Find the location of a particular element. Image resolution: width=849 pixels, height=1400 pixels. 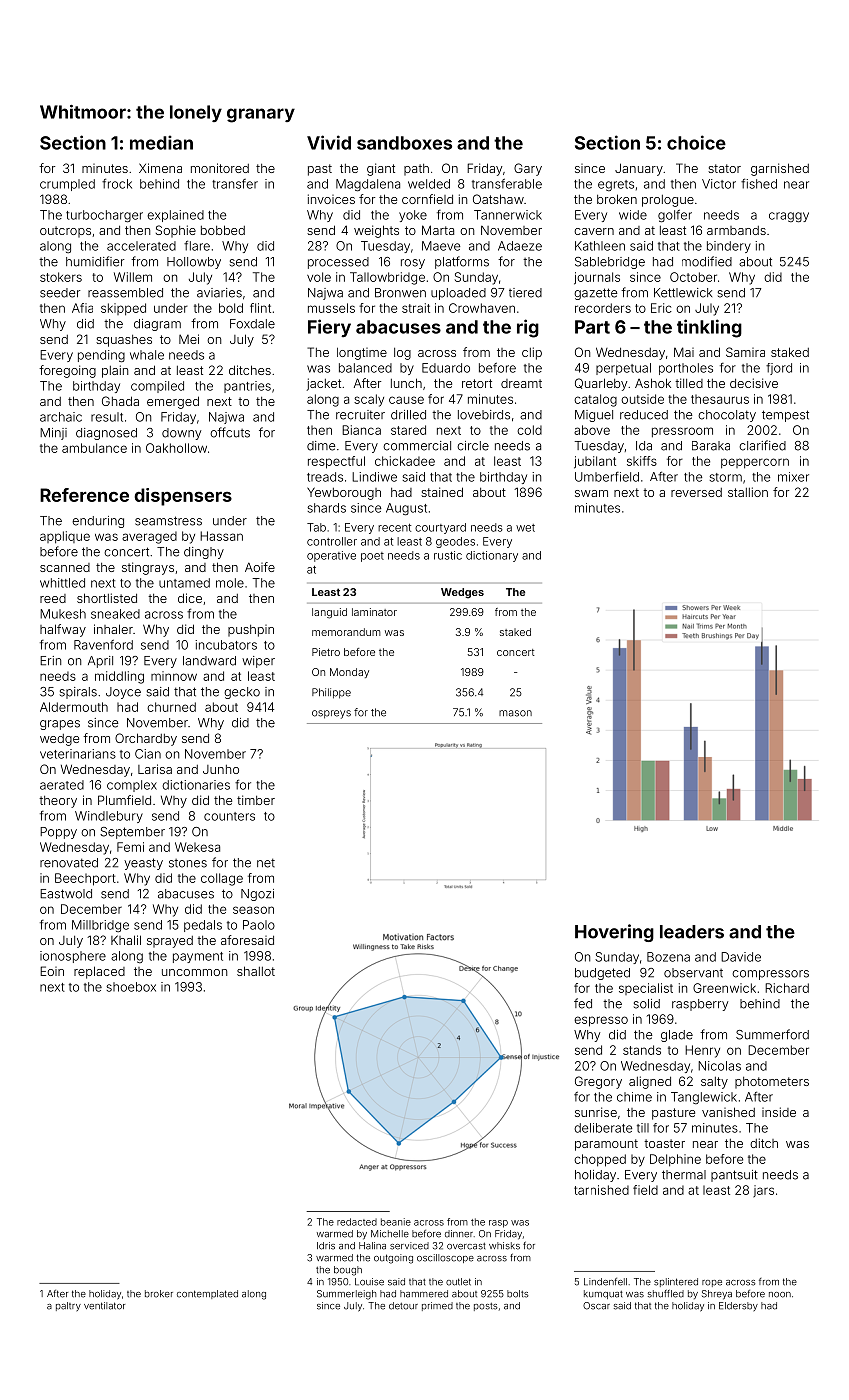

median is located at coordinates (161, 142).
